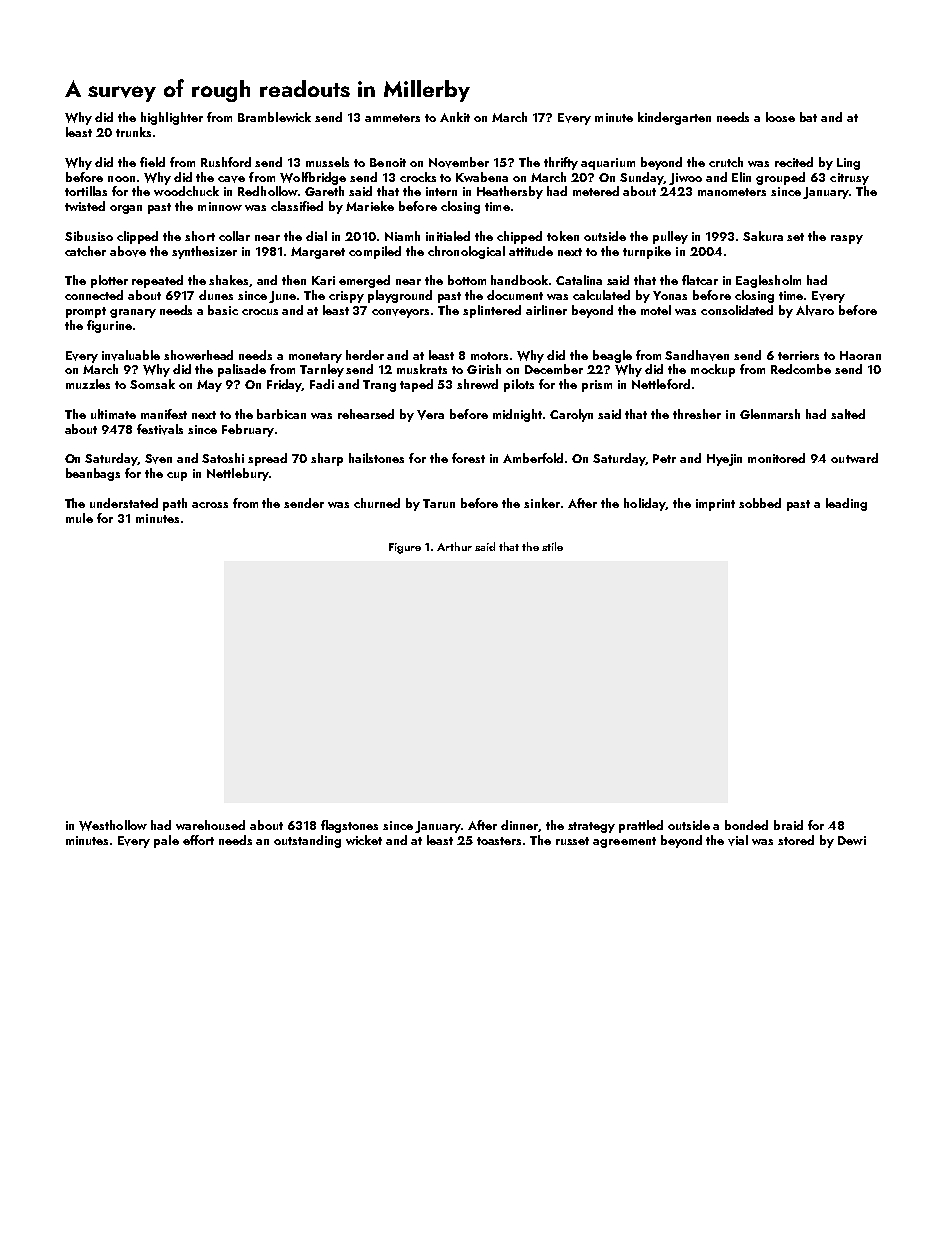 This screenshot has width=952, height=1233. Describe the element at coordinates (248, 430) in the screenshot. I see `February` at that location.
